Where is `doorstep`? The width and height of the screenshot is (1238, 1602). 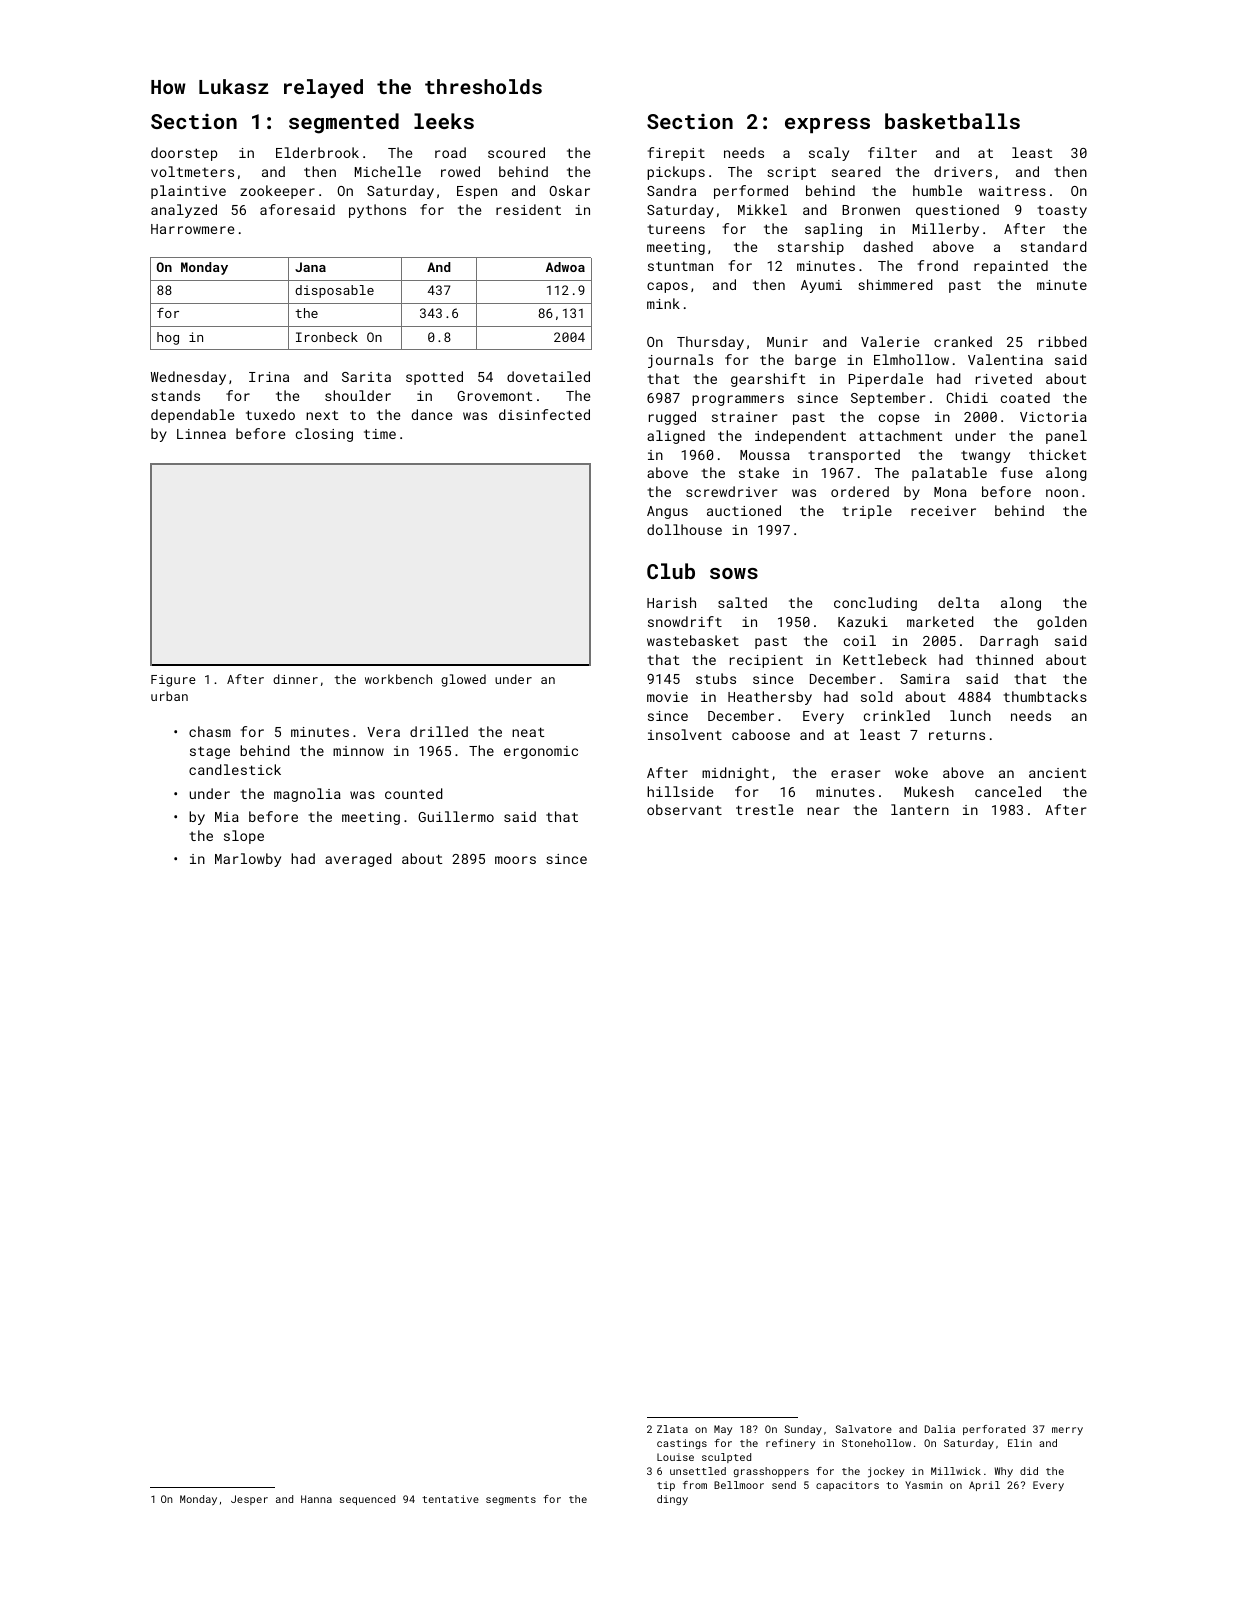
doorstep is located at coordinates (184, 154).
